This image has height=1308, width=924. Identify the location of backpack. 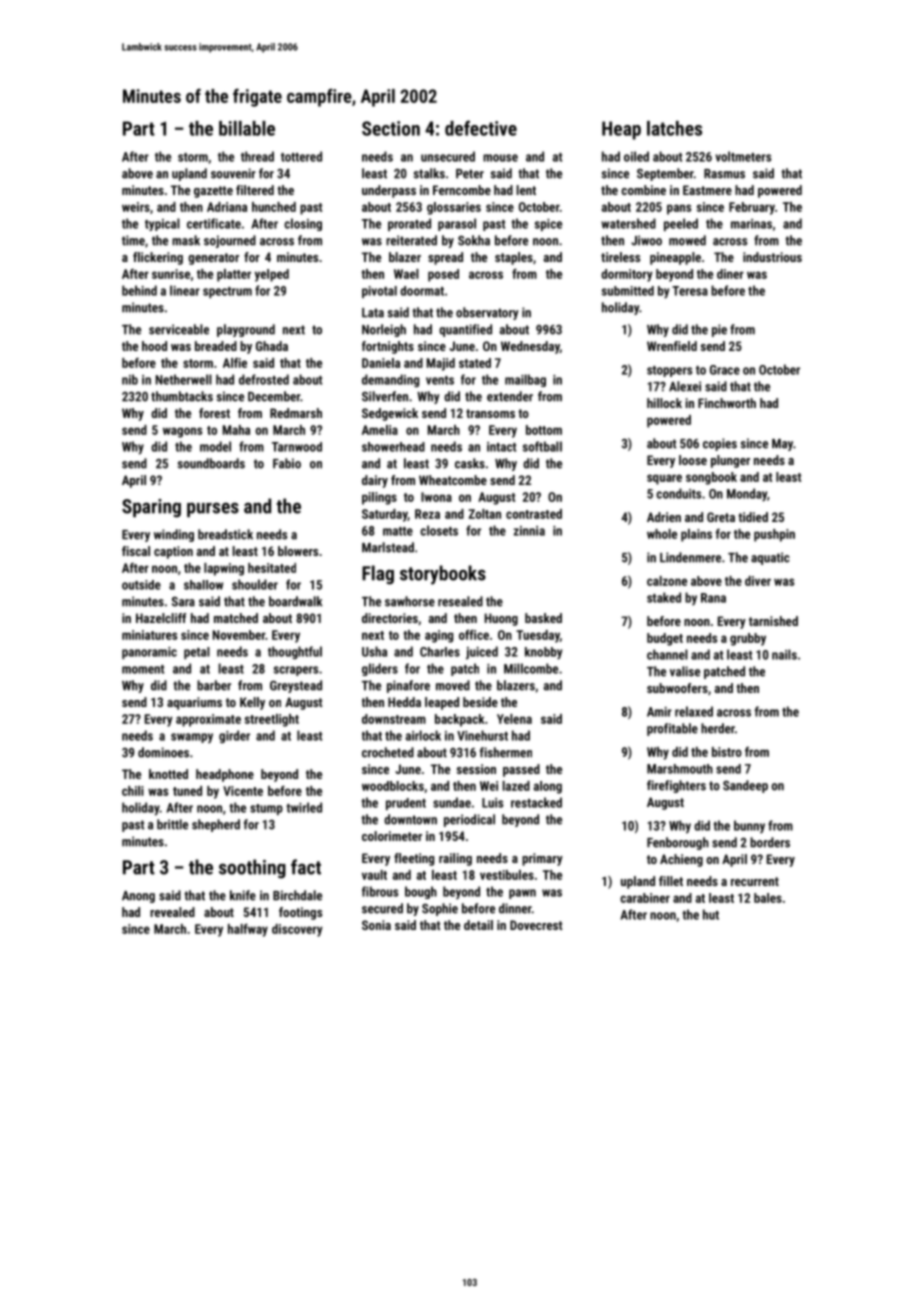
(460, 720).
